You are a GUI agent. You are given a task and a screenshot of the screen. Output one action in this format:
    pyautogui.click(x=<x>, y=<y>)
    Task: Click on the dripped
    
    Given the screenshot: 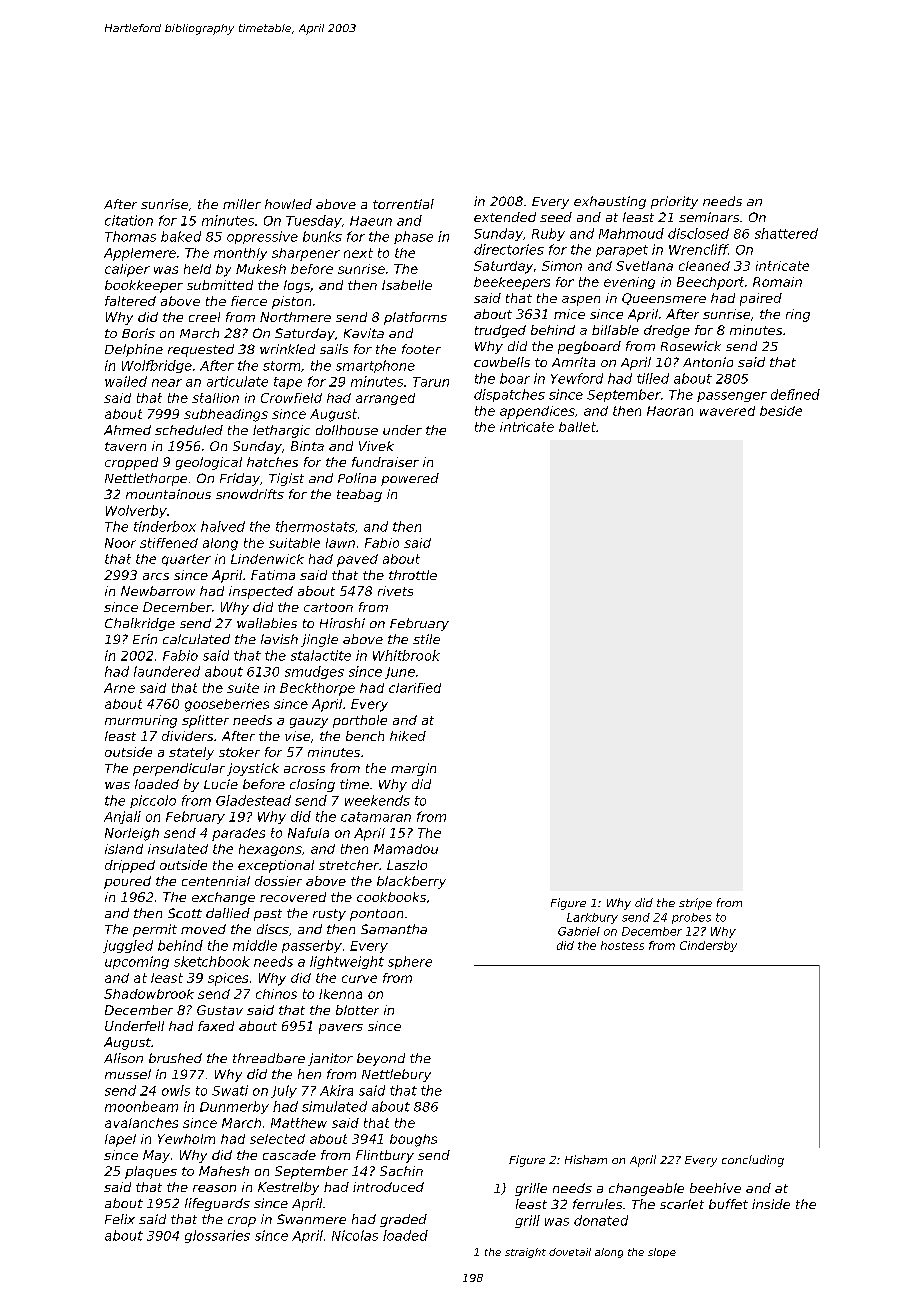 What is the action you would take?
    pyautogui.click(x=130, y=866)
